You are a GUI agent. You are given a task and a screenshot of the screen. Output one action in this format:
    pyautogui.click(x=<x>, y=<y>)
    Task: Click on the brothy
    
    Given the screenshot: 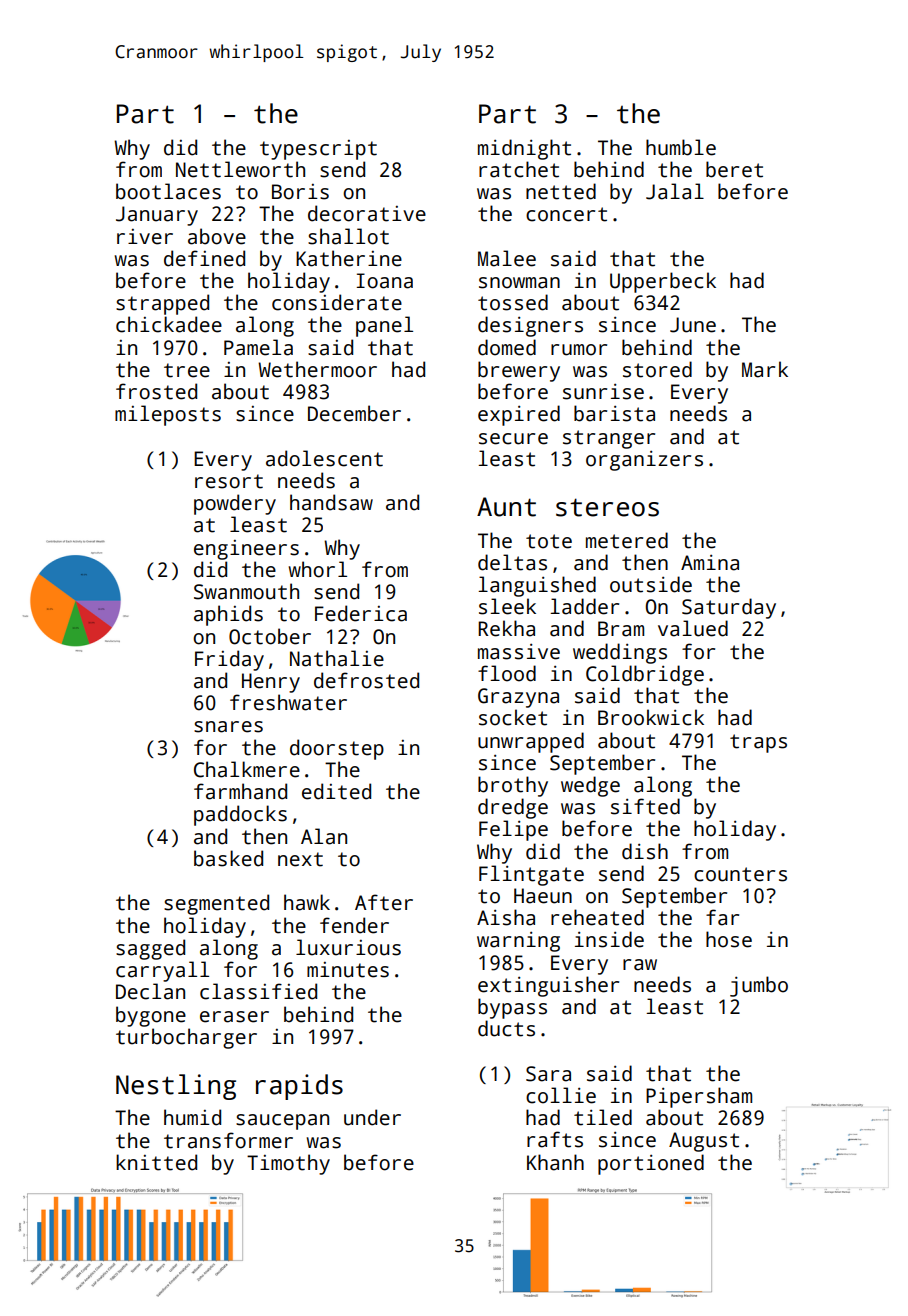 What is the action you would take?
    pyautogui.click(x=513, y=786)
